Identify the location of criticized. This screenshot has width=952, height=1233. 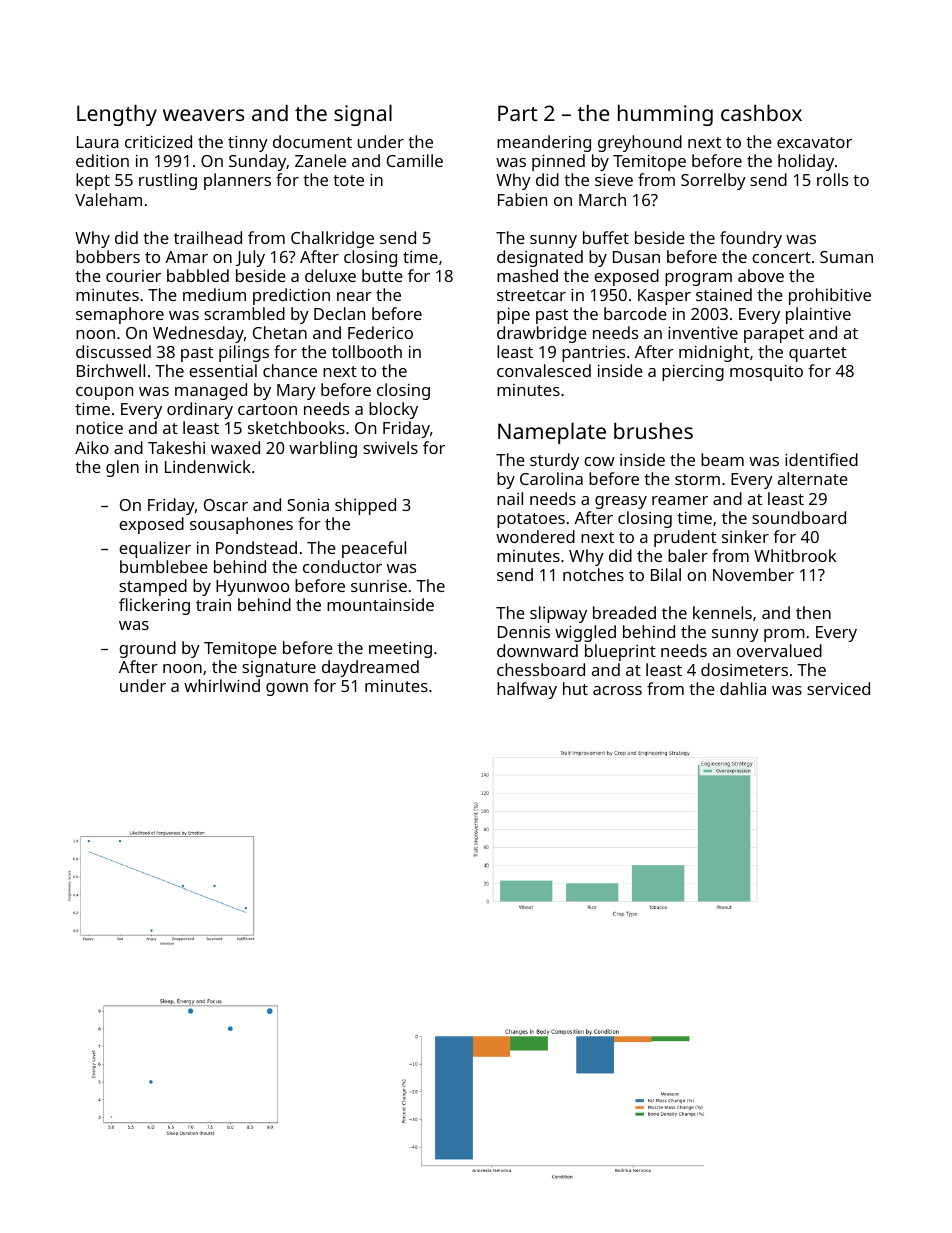
(158, 141).
